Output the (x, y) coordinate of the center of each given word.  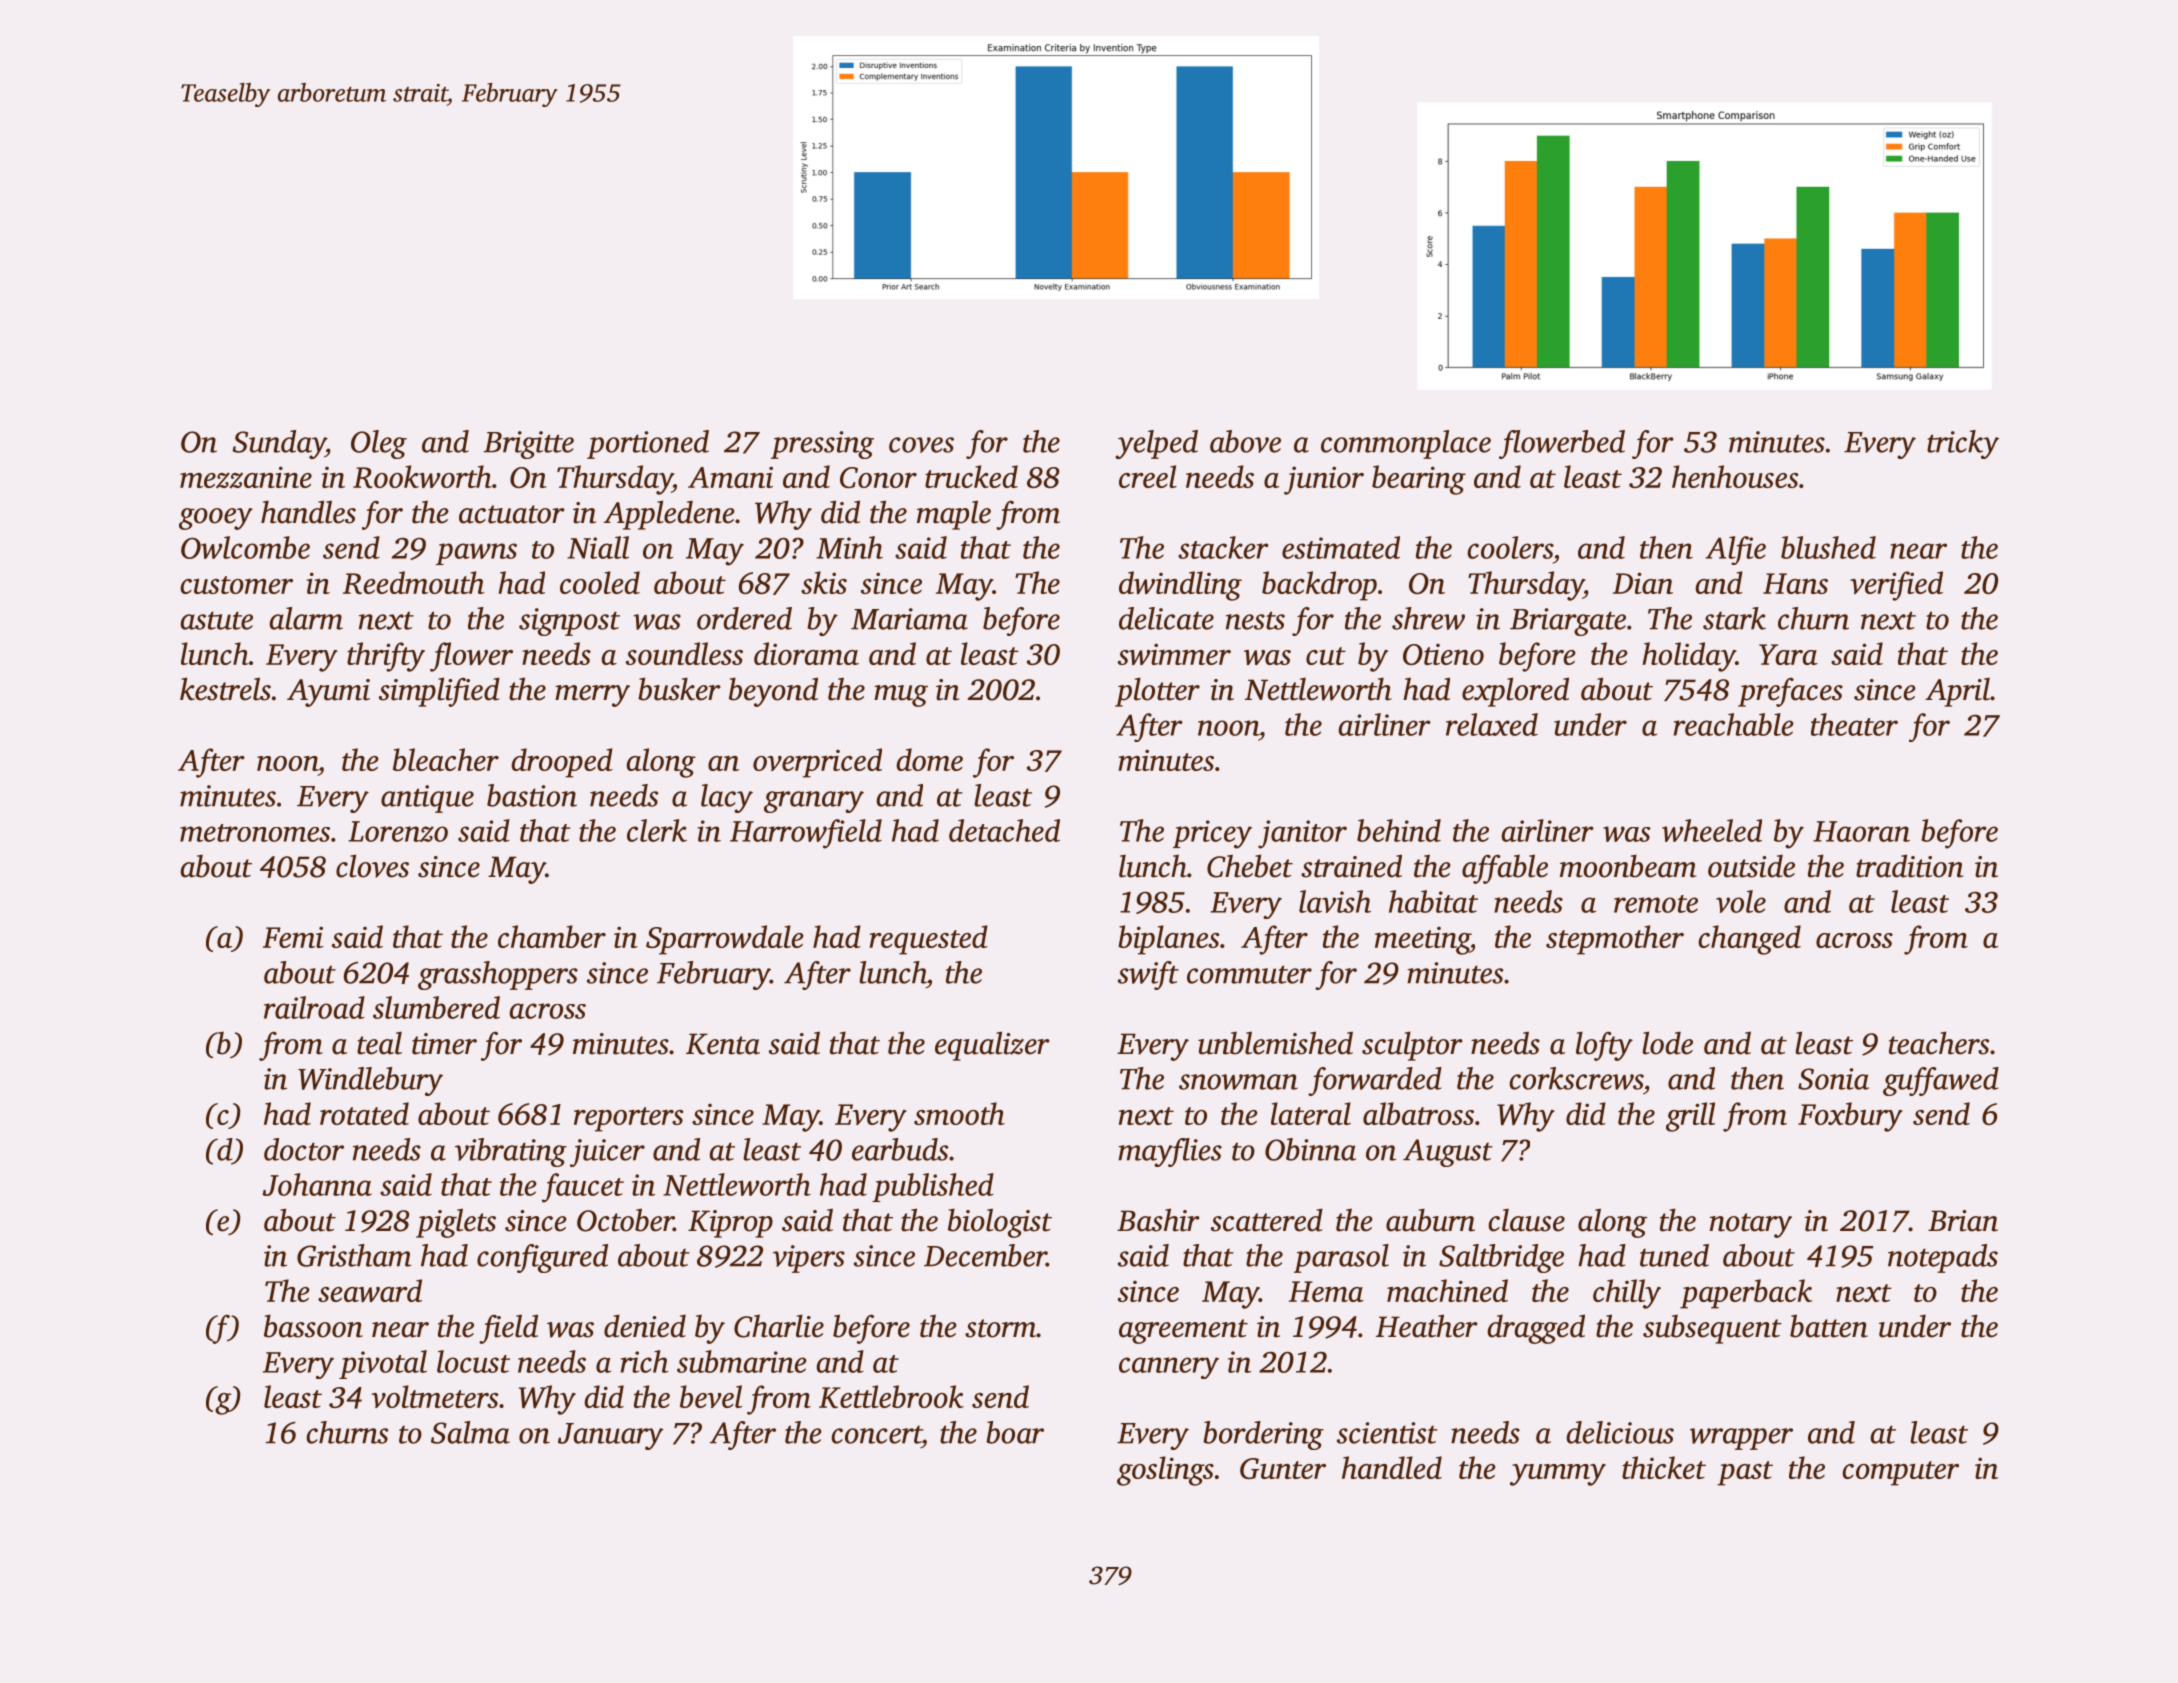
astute (217, 620)
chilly (1627, 1294)
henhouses (1735, 476)
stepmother (1615, 940)
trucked (971, 476)
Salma (470, 1432)
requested (928, 940)
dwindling (1180, 586)
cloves (372, 866)
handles (308, 512)
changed (1749, 940)
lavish (1335, 901)
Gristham (354, 1255)
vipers (809, 1259)
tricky (1963, 444)
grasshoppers (498, 975)
